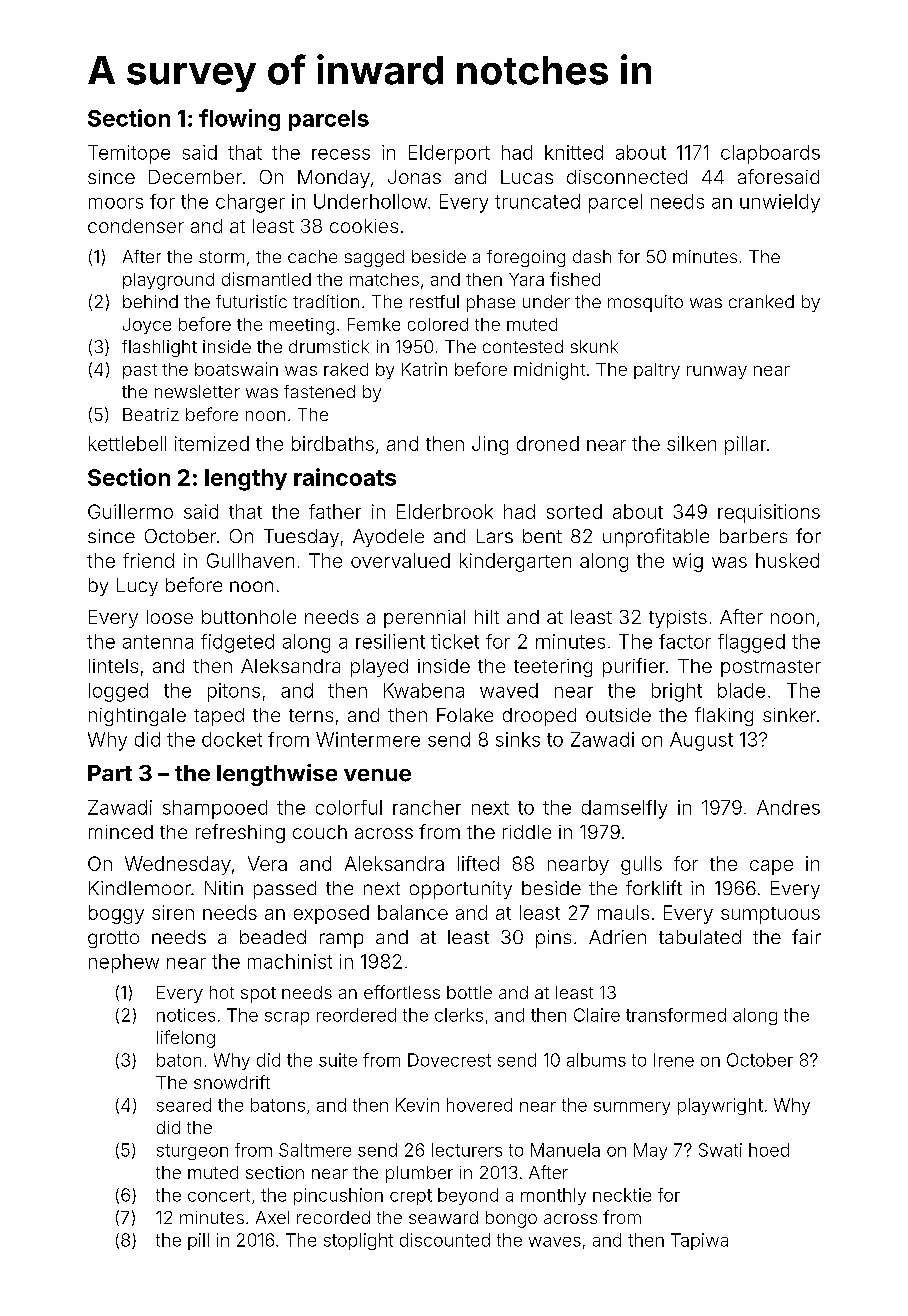 The image size is (908, 1316). What do you see at coordinates (788, 807) in the document?
I see `Andres` at bounding box center [788, 807].
